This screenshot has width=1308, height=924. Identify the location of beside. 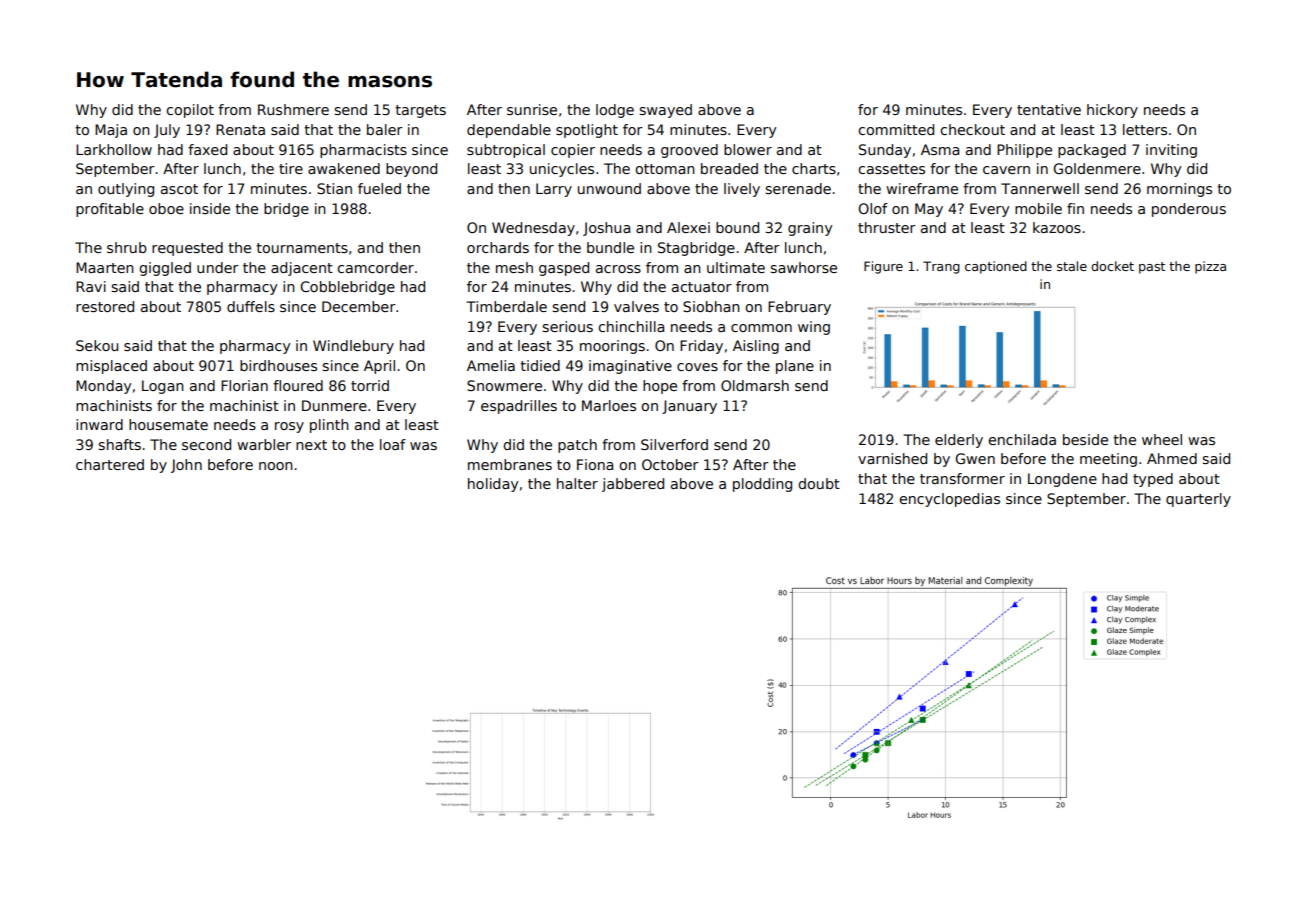
(1085, 439).
